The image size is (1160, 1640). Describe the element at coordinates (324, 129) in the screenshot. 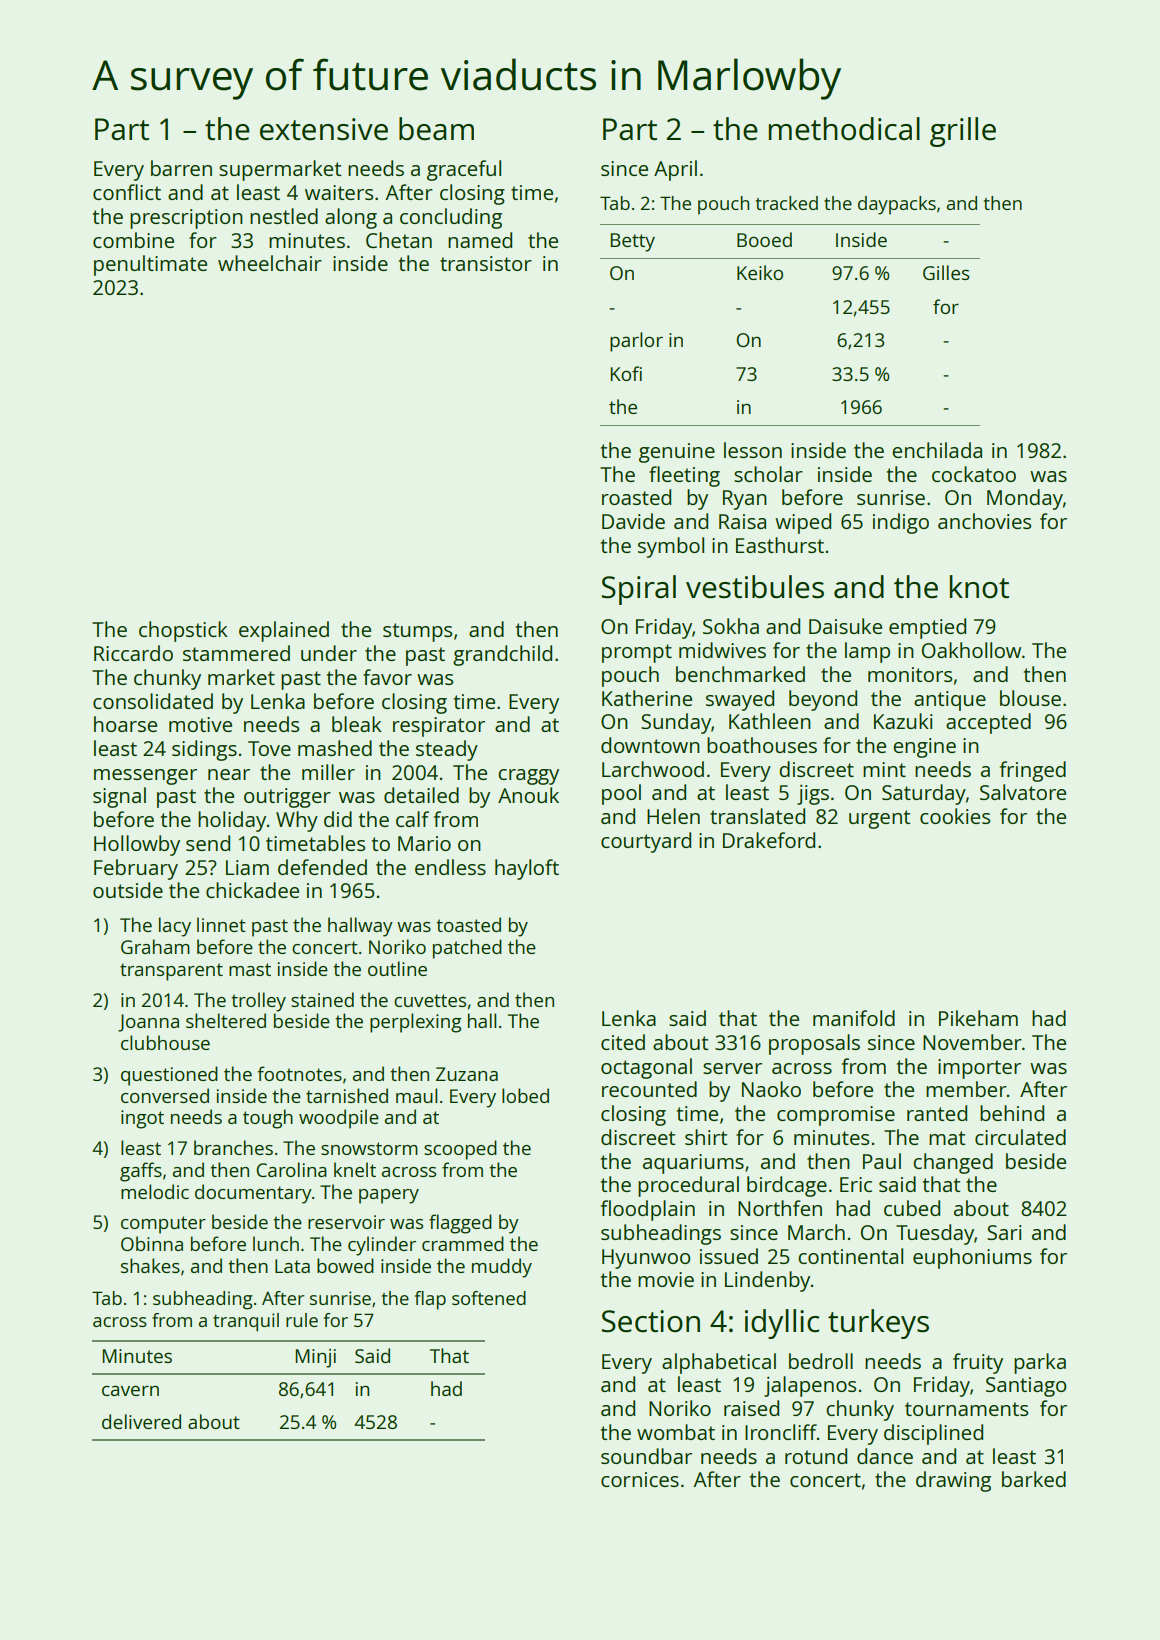

I see `extensive` at that location.
